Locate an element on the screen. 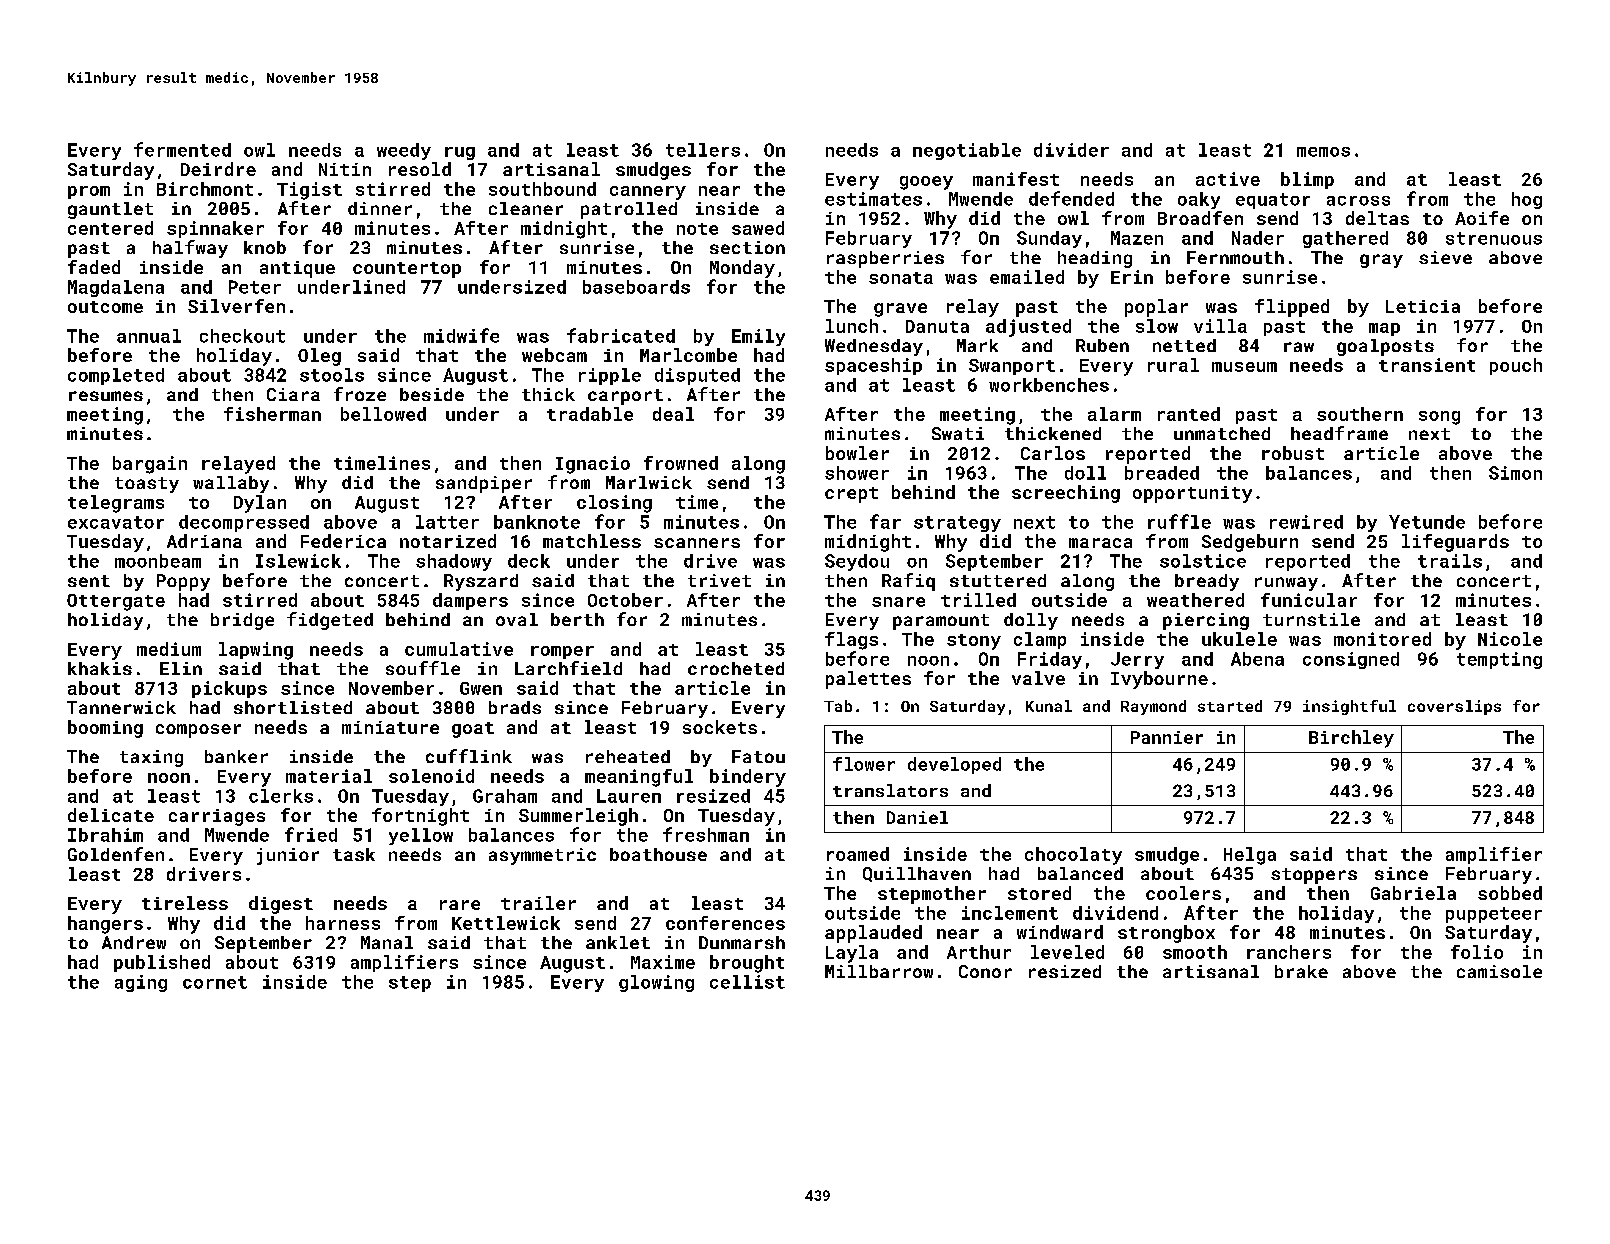  Abena is located at coordinates (1257, 659).
